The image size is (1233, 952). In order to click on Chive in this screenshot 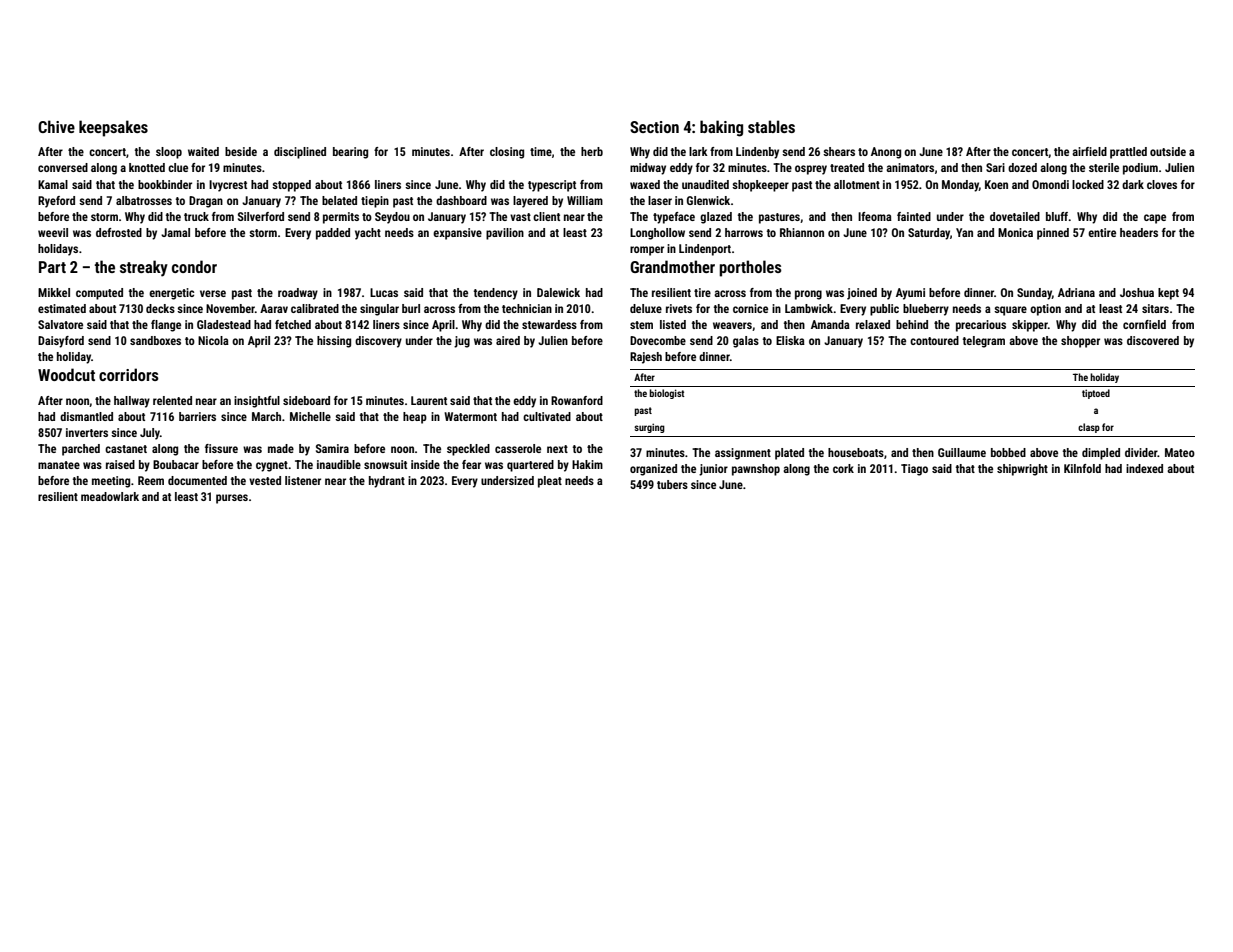, I will do `click(56, 126)`.
